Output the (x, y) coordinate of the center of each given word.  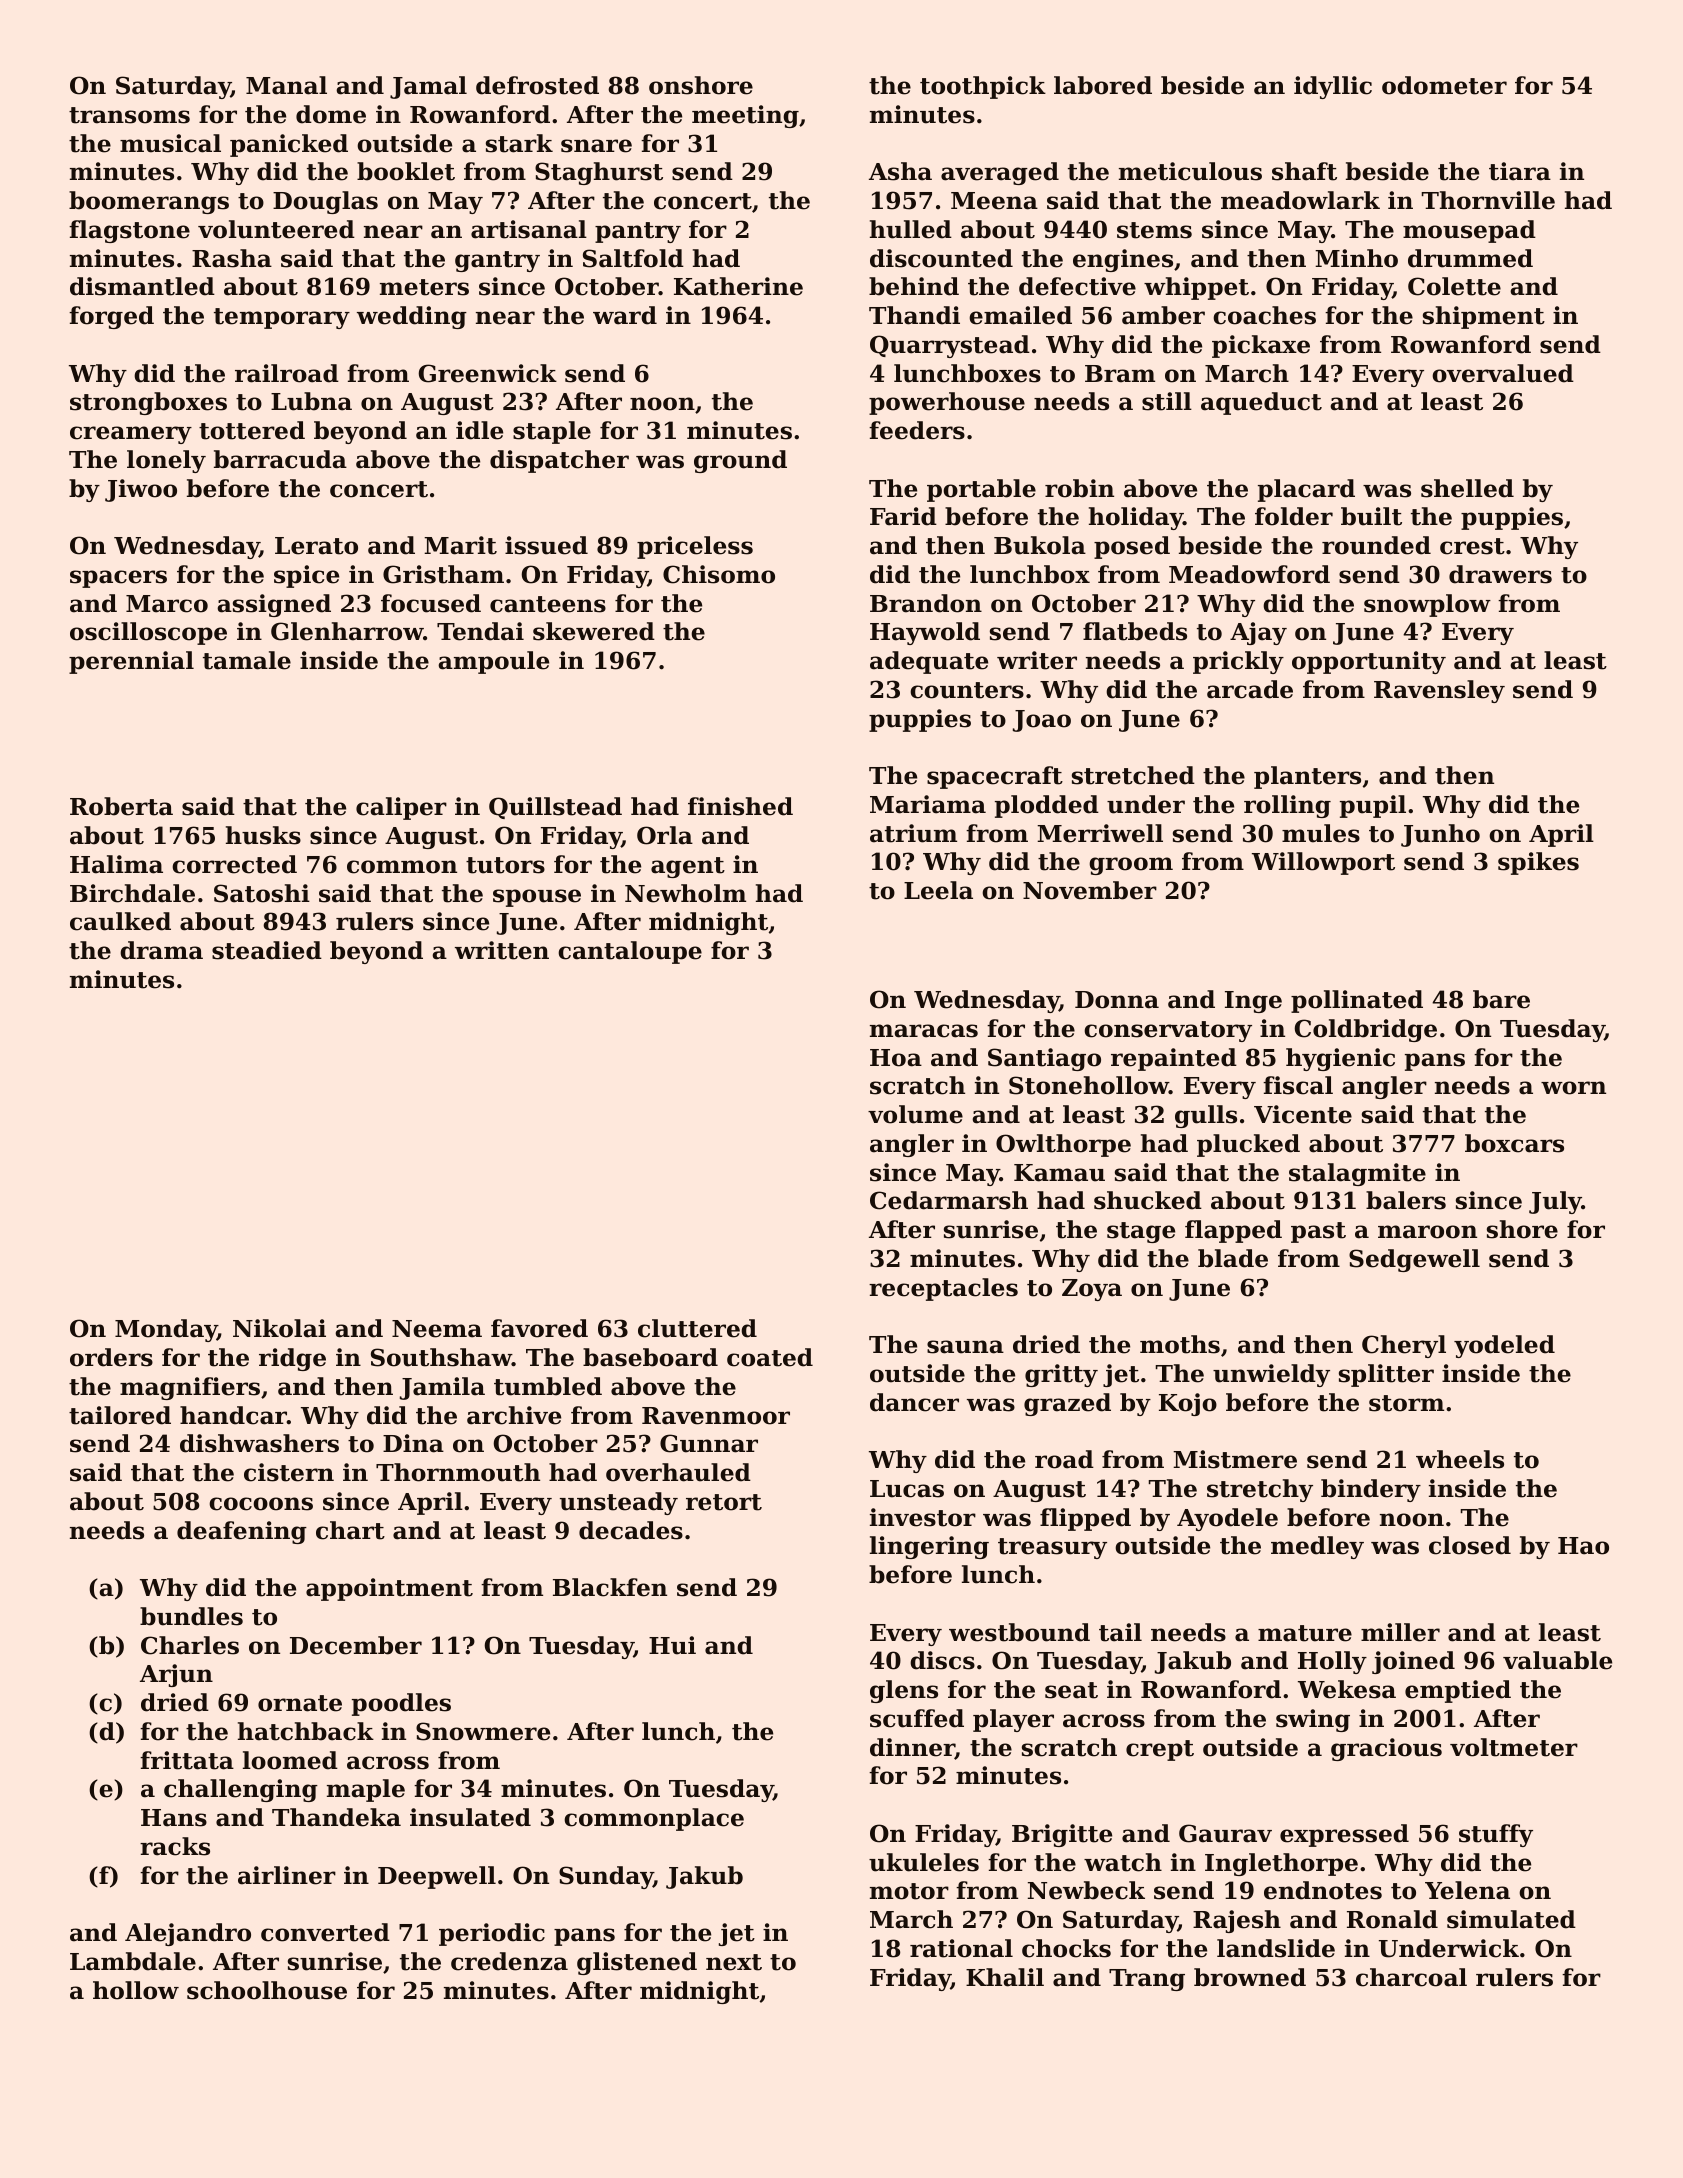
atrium (913, 833)
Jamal (428, 87)
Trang (1147, 1980)
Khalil (1005, 1977)
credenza (509, 1961)
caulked (120, 921)
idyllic (1333, 87)
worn (1573, 1088)
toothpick (983, 87)
